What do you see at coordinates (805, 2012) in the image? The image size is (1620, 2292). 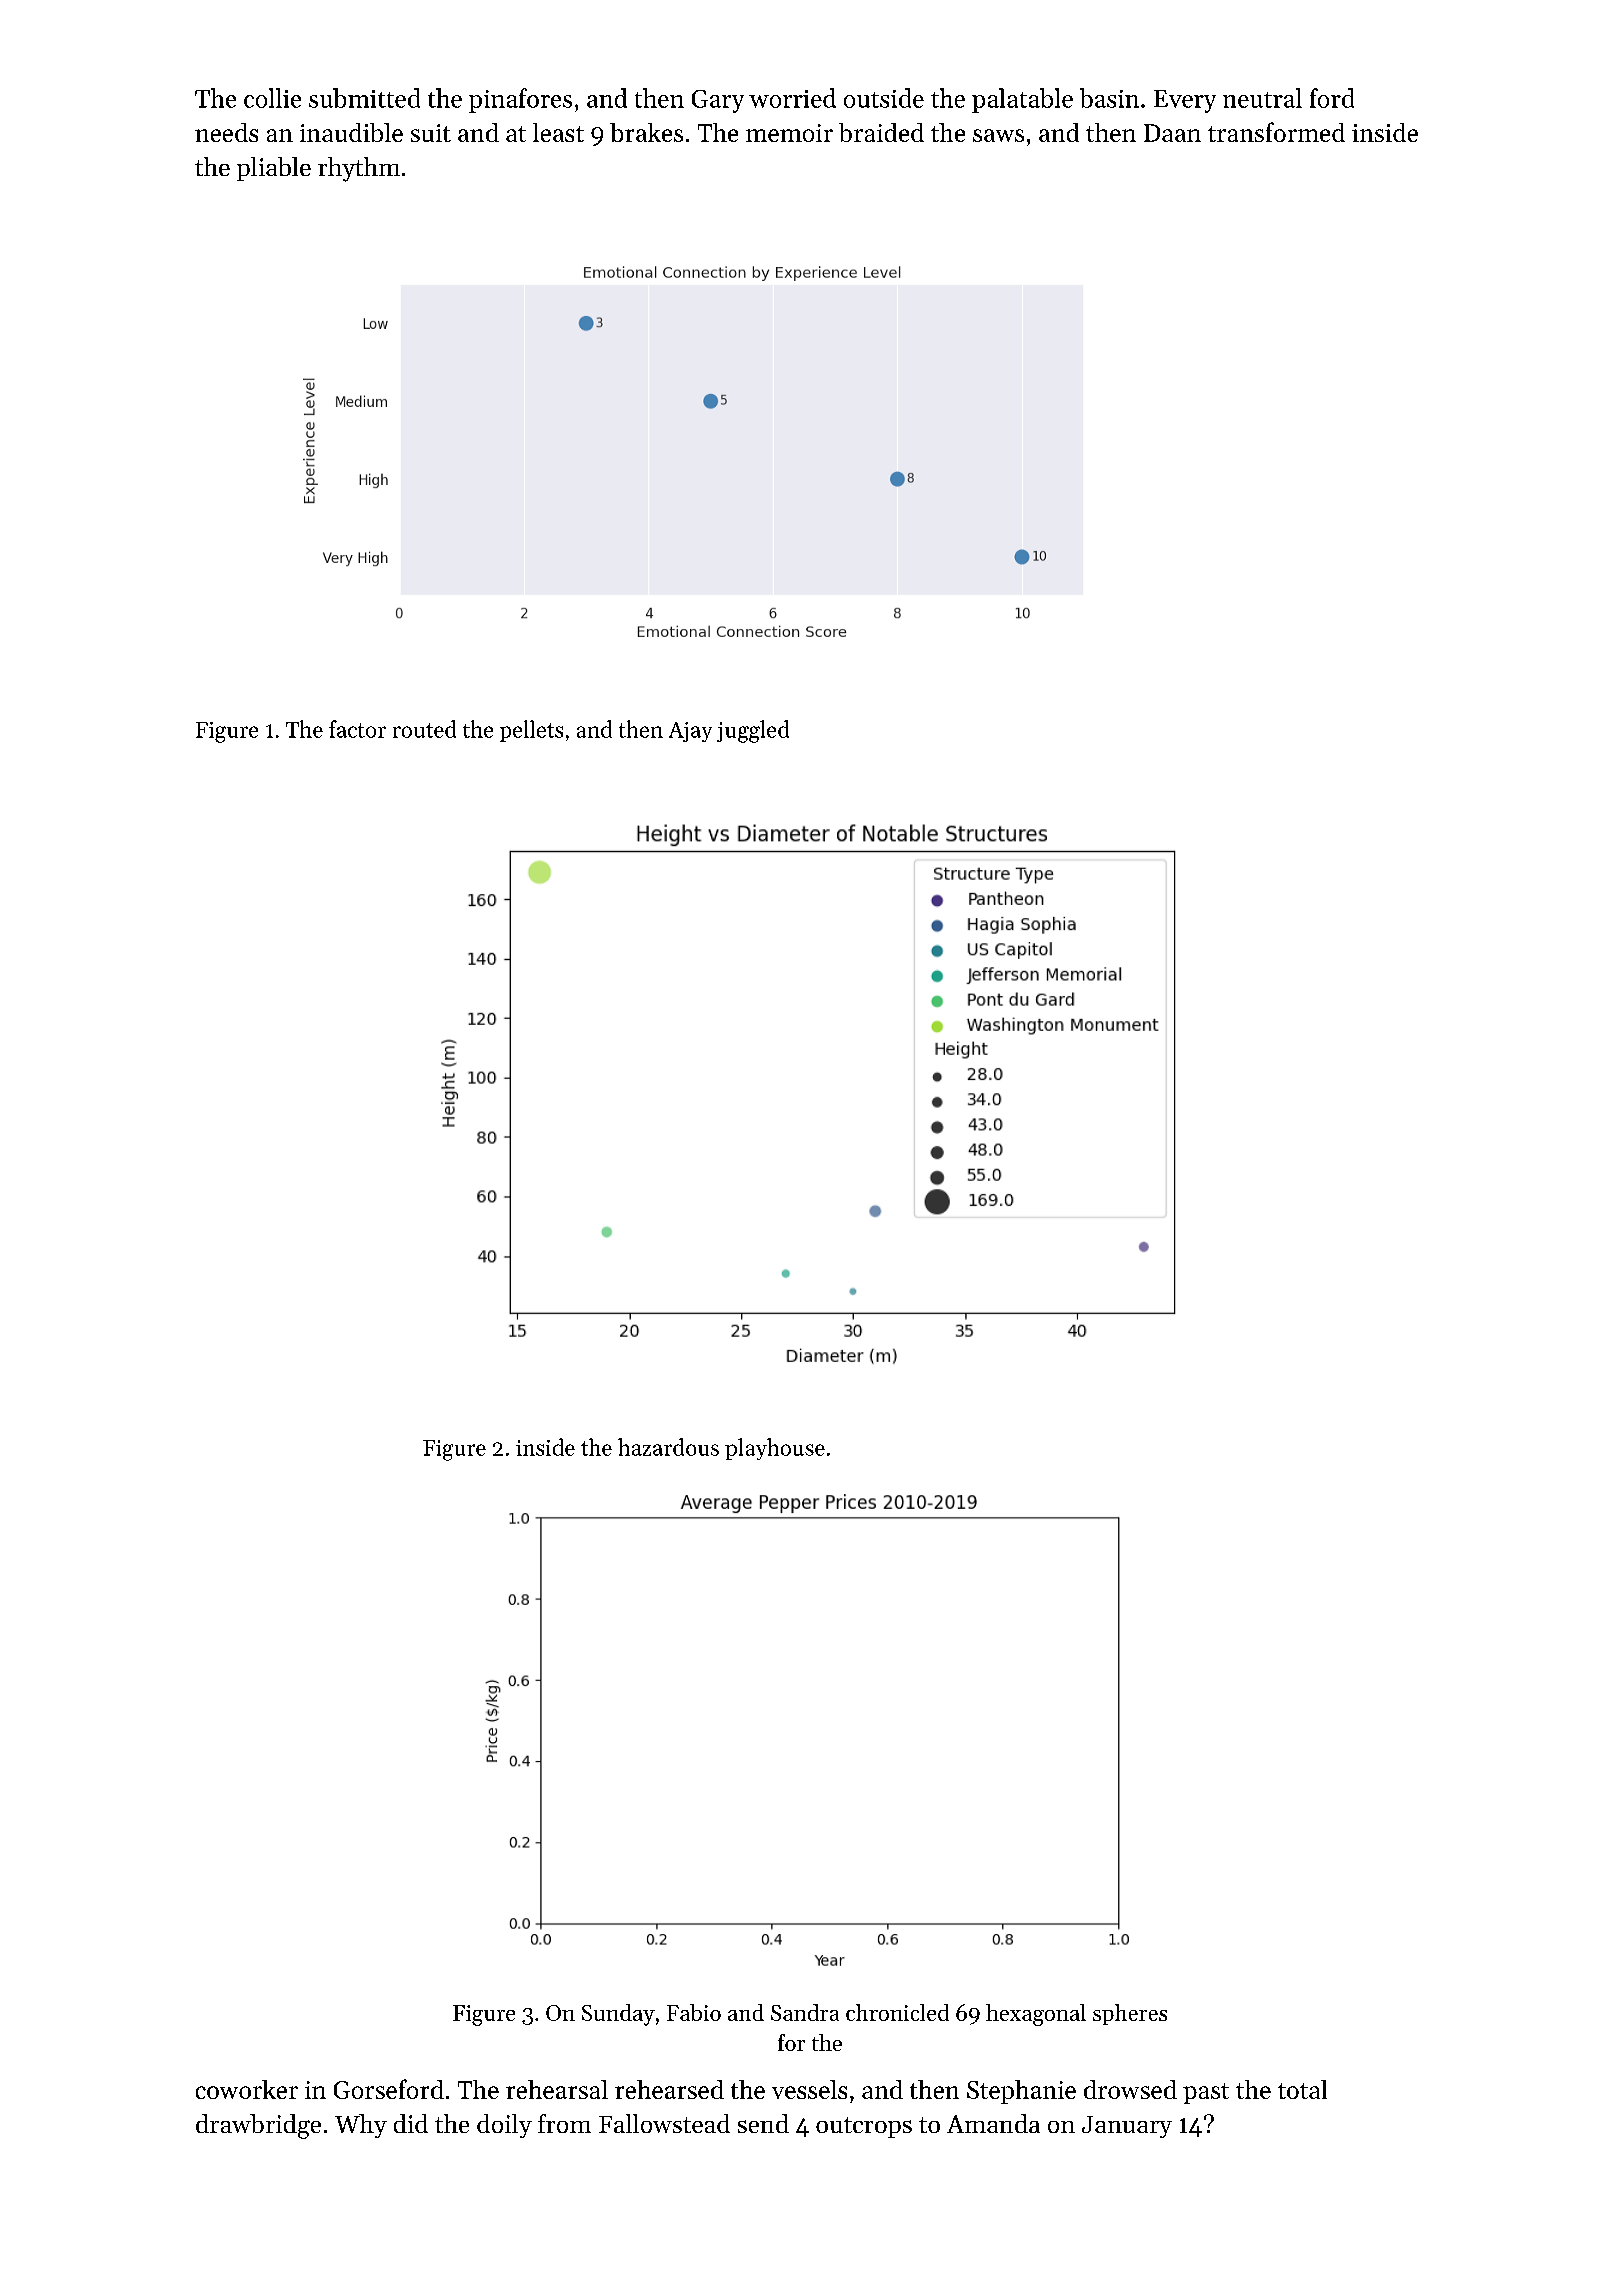 I see `Sandra` at bounding box center [805, 2012].
